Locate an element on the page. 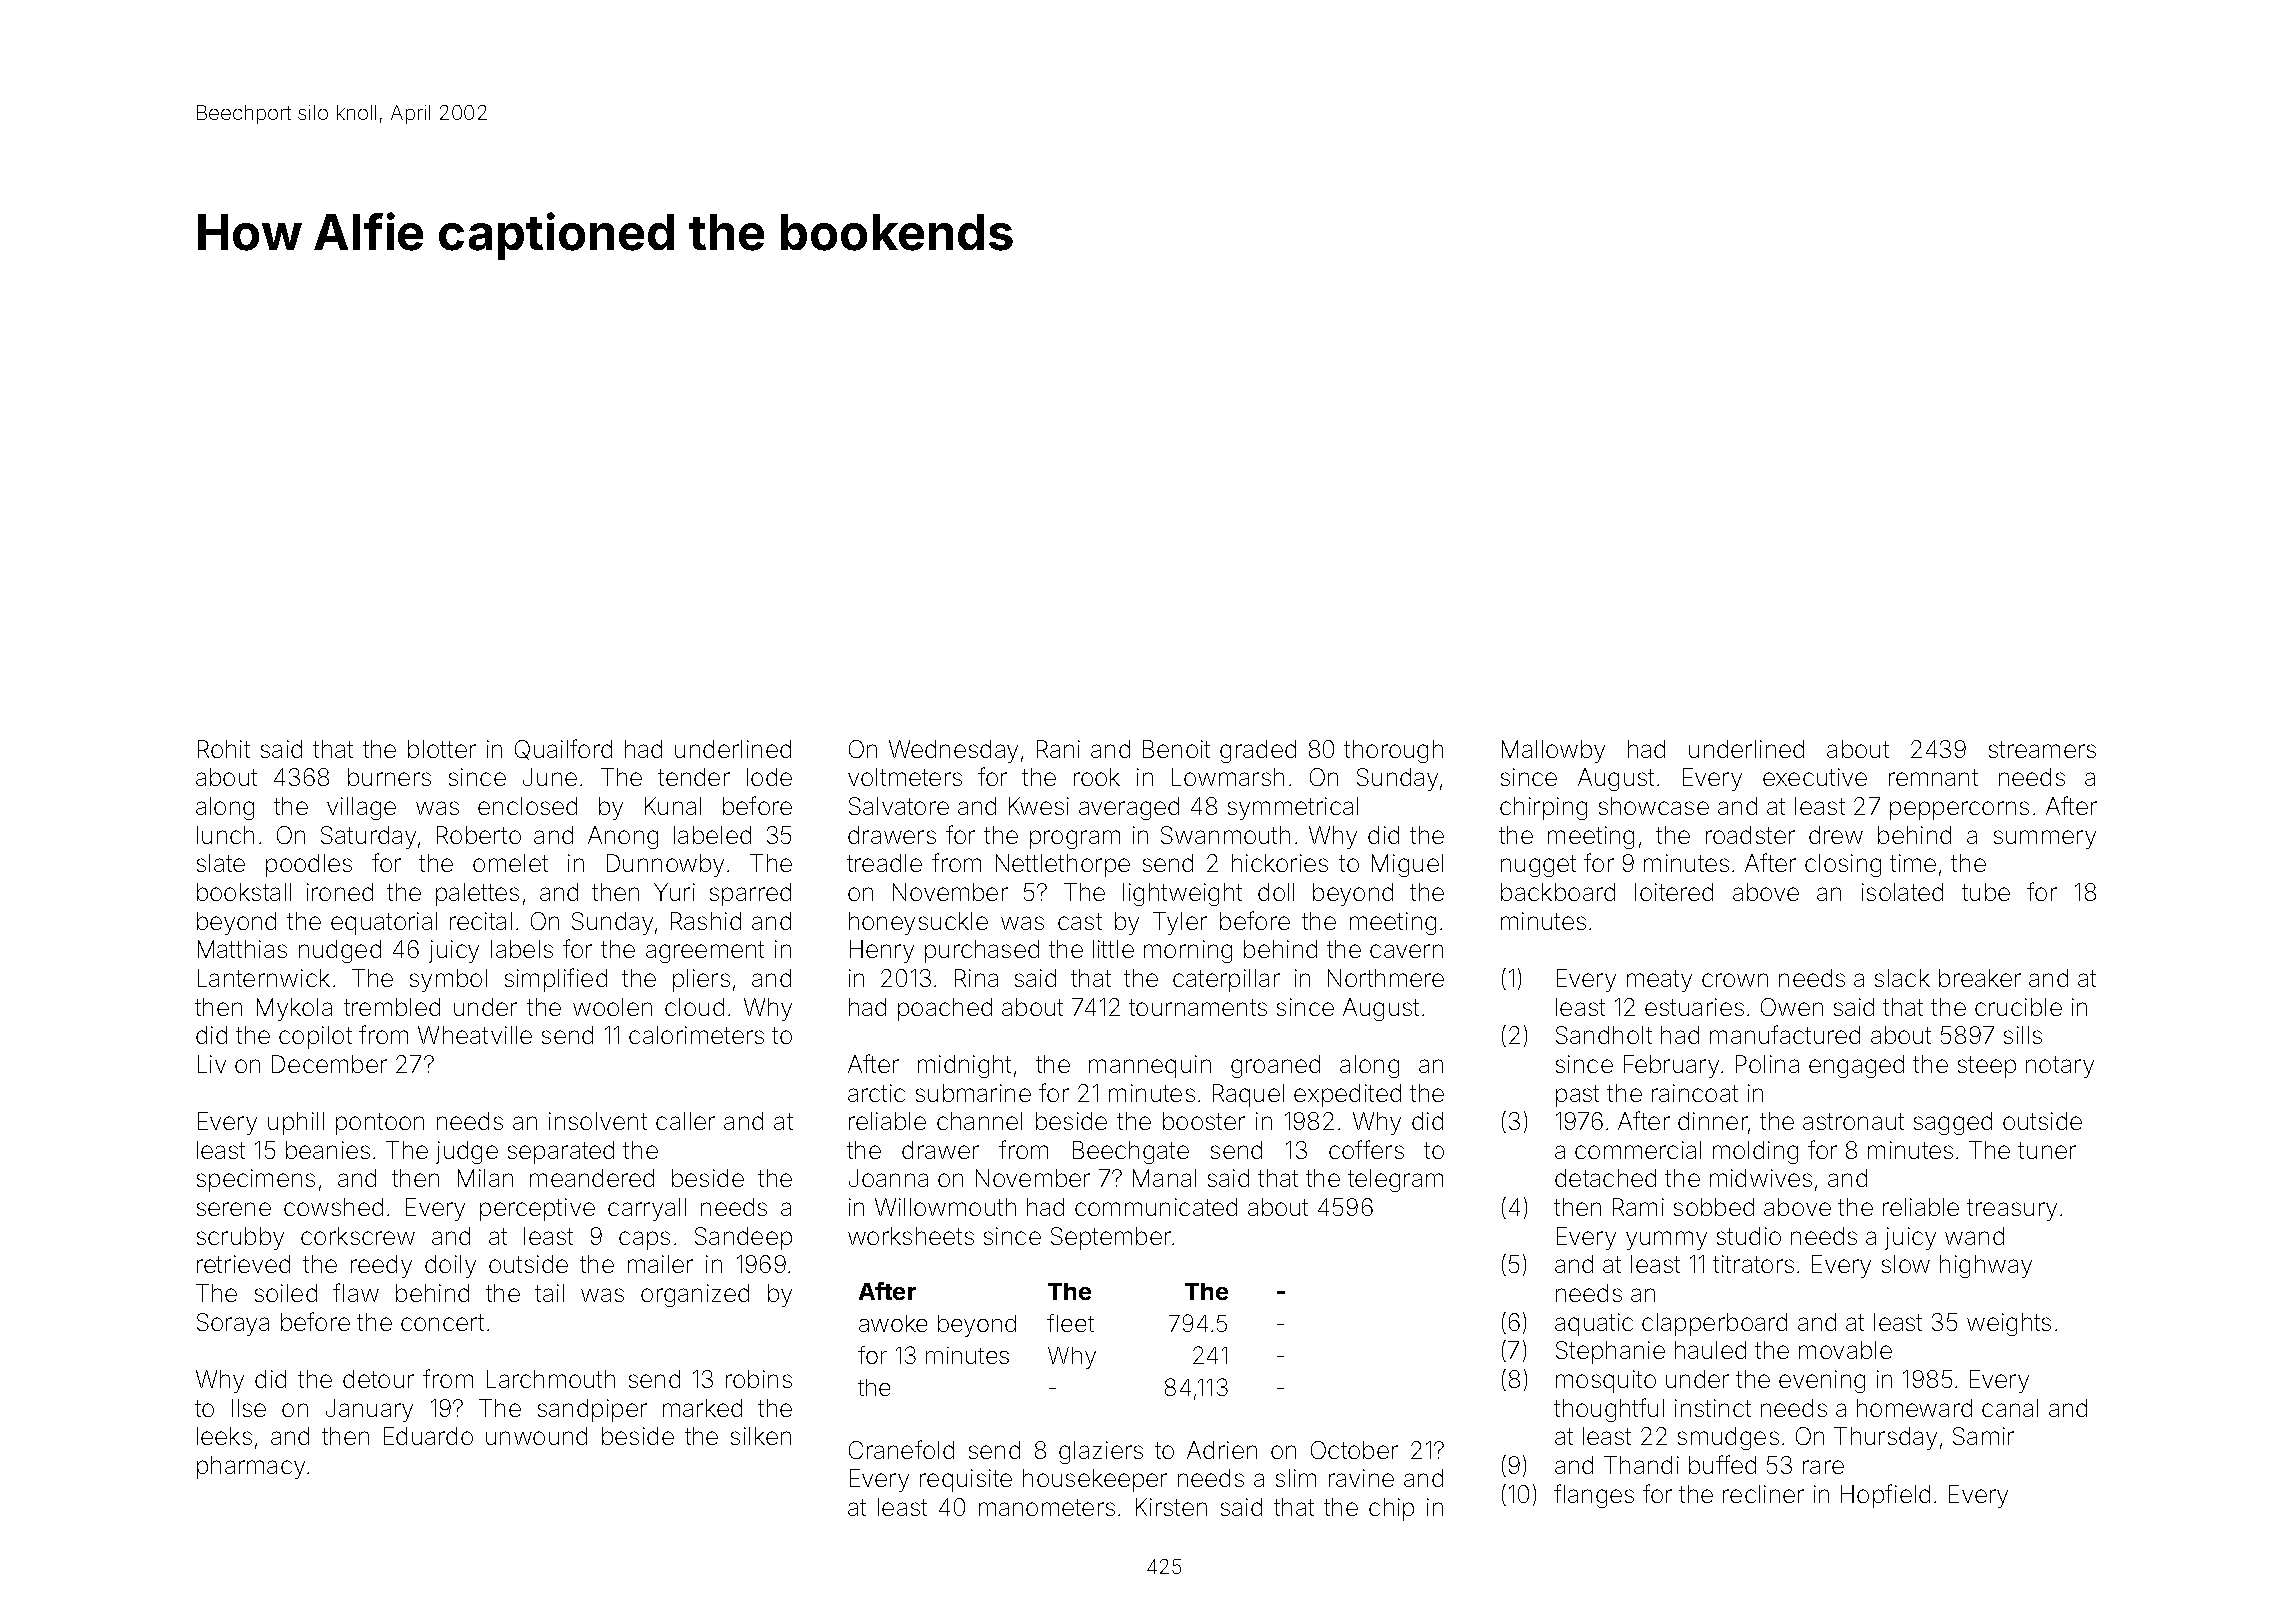  Polina is located at coordinates (1767, 1064).
